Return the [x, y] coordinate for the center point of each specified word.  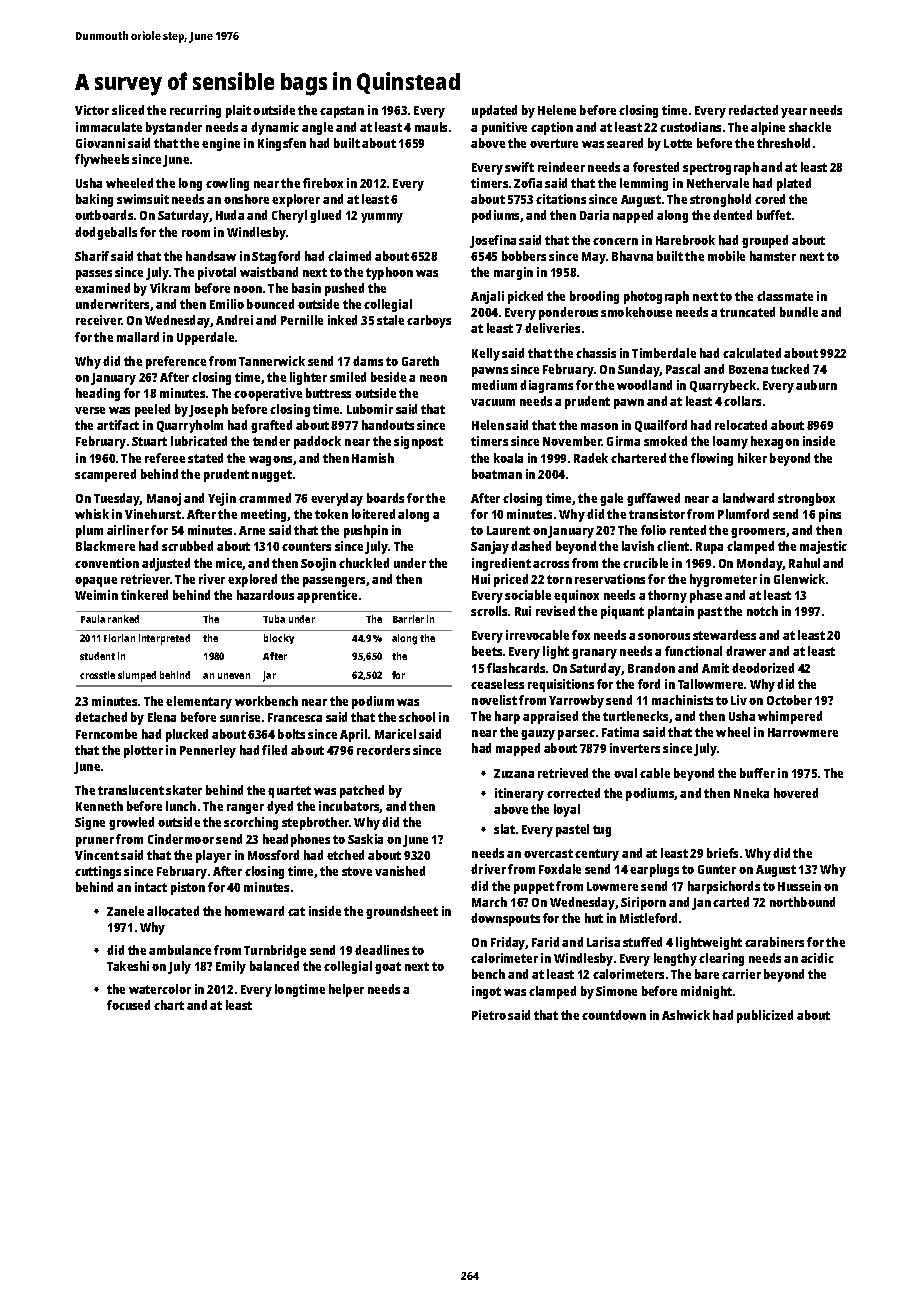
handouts [388, 425]
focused [128, 1005]
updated [494, 111]
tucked [790, 369]
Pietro [489, 1015]
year [794, 113]
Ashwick [686, 1015]
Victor [92, 110]
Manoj [164, 499]
